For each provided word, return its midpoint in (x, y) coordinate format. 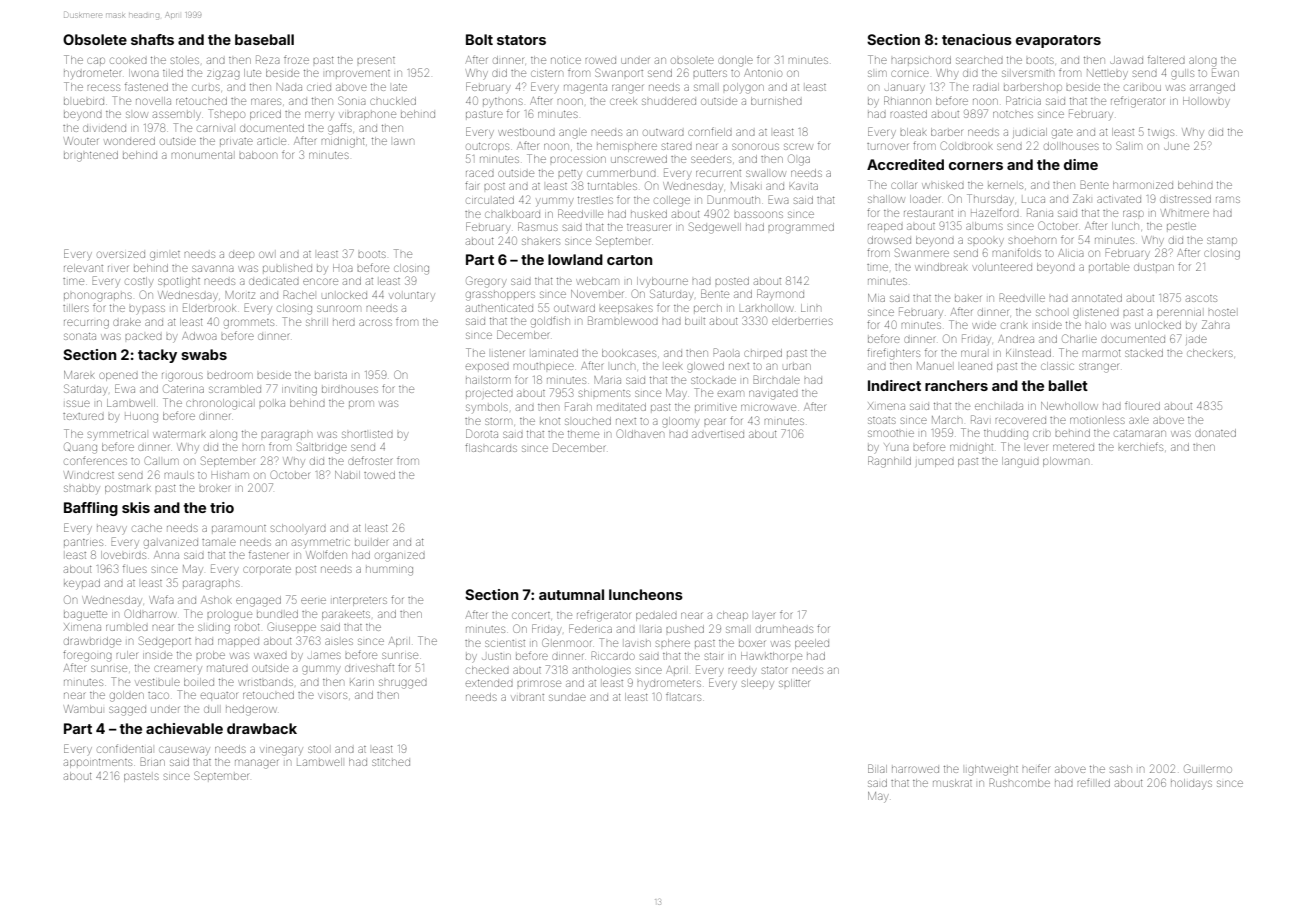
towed (379, 475)
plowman (1066, 462)
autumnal (571, 594)
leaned (976, 366)
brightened (91, 156)
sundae (567, 697)
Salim (1129, 145)
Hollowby (1206, 101)
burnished (776, 101)
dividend (104, 128)
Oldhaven (640, 433)
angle (573, 133)
